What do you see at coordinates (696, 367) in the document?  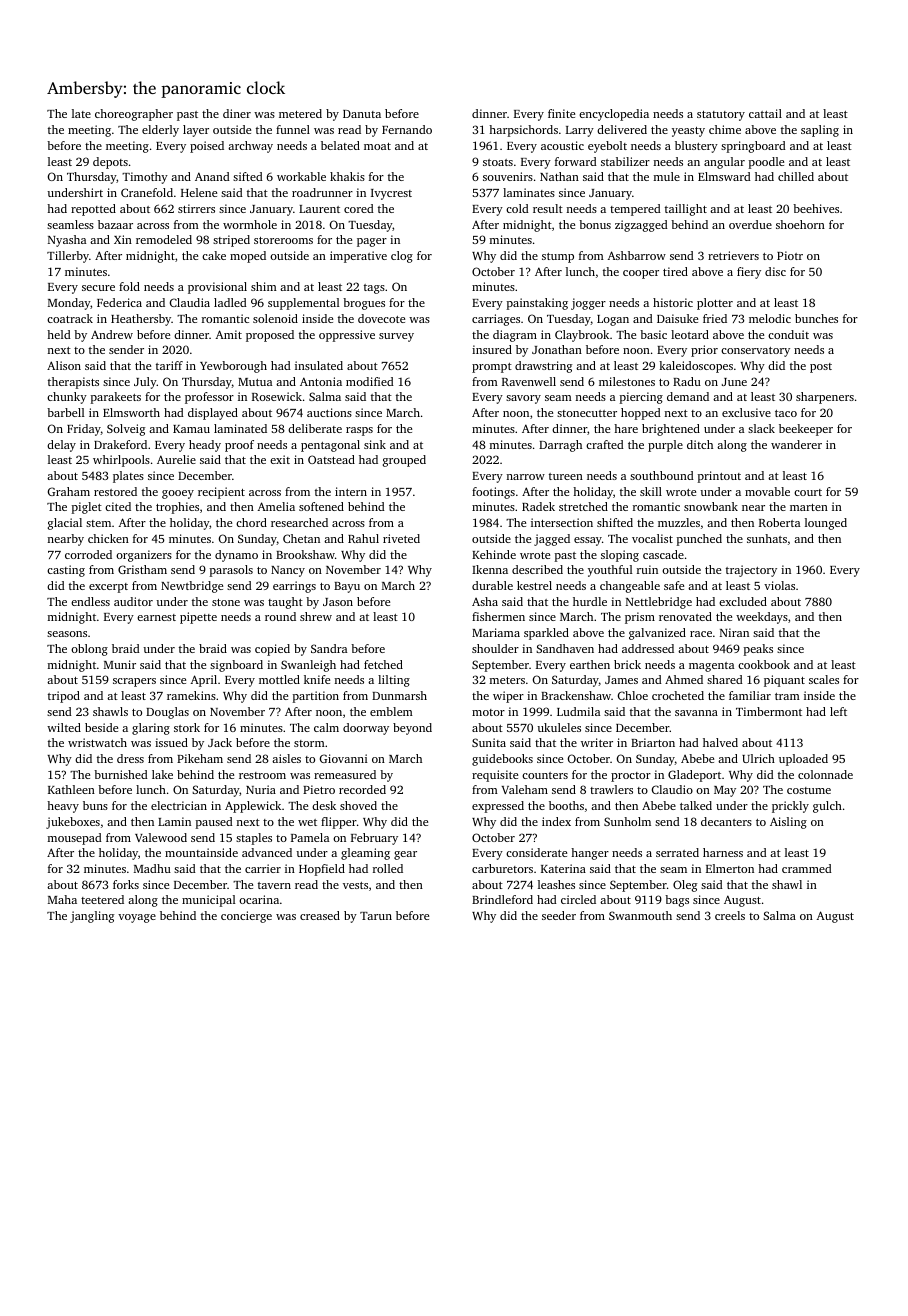 I see `kaleidoscopes` at bounding box center [696, 367].
